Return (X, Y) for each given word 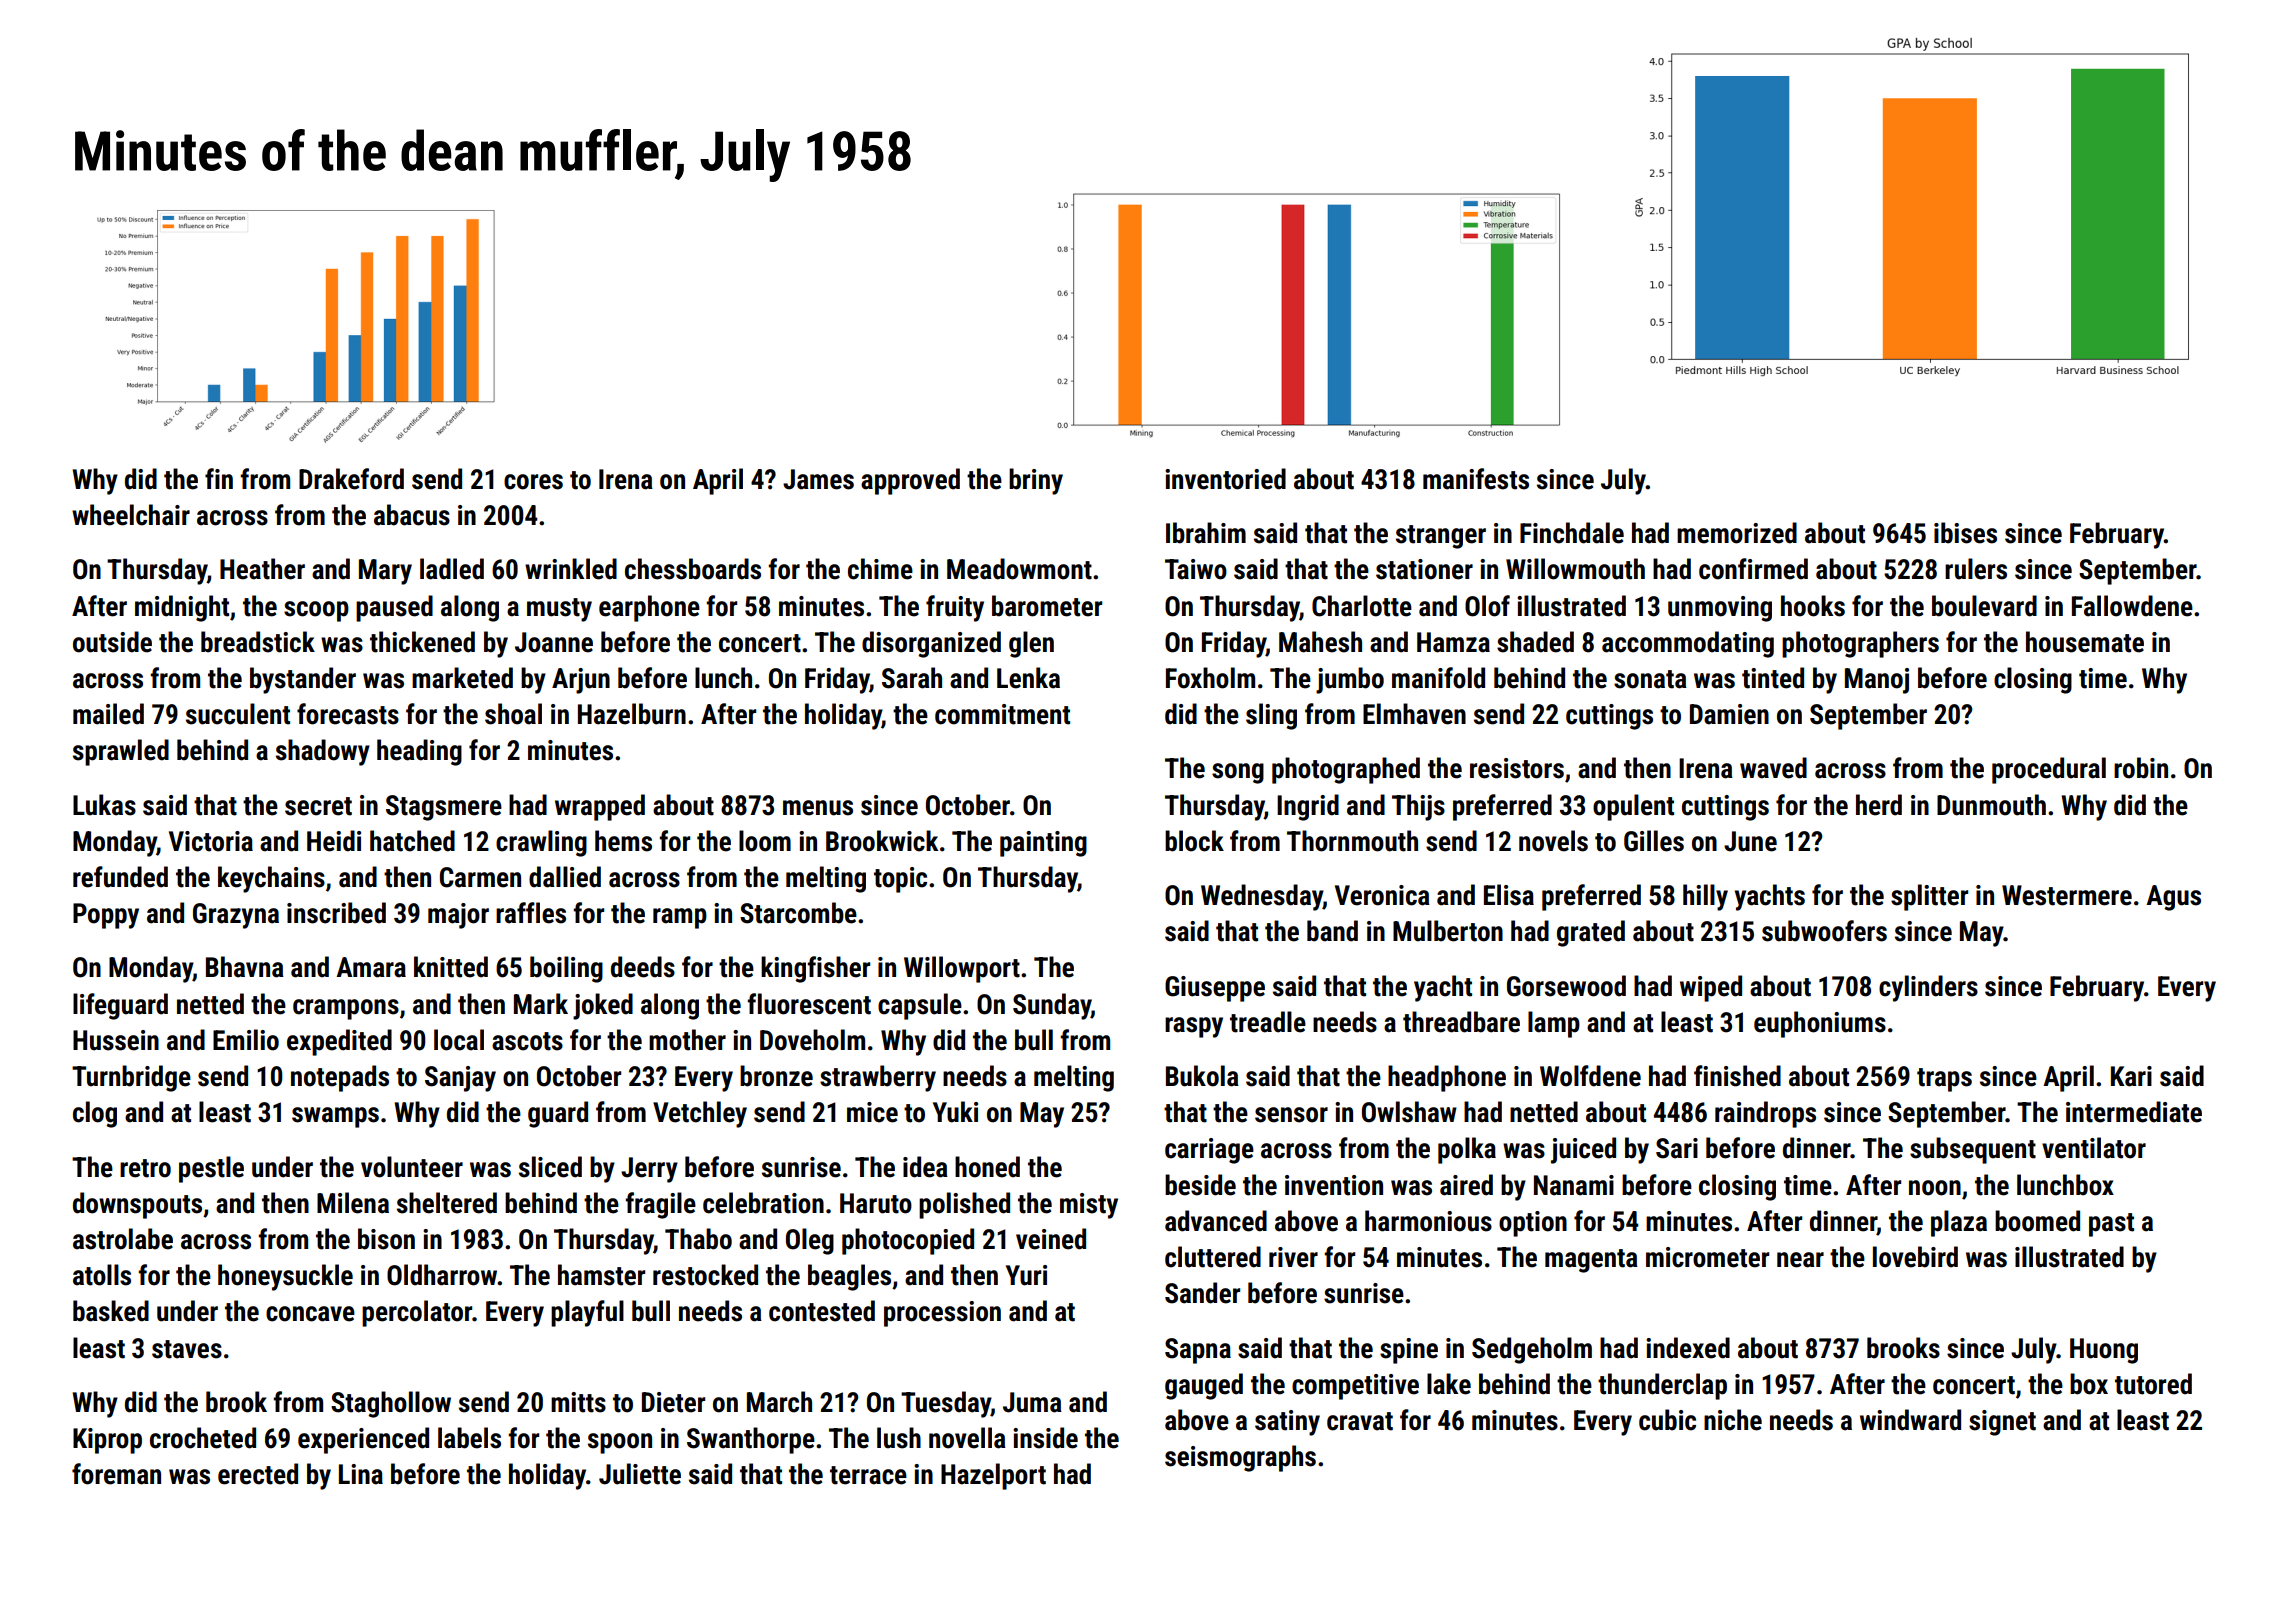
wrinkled (571, 569)
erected (258, 1474)
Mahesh (1320, 642)
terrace (868, 1475)
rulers (1976, 569)
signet (2002, 1423)
